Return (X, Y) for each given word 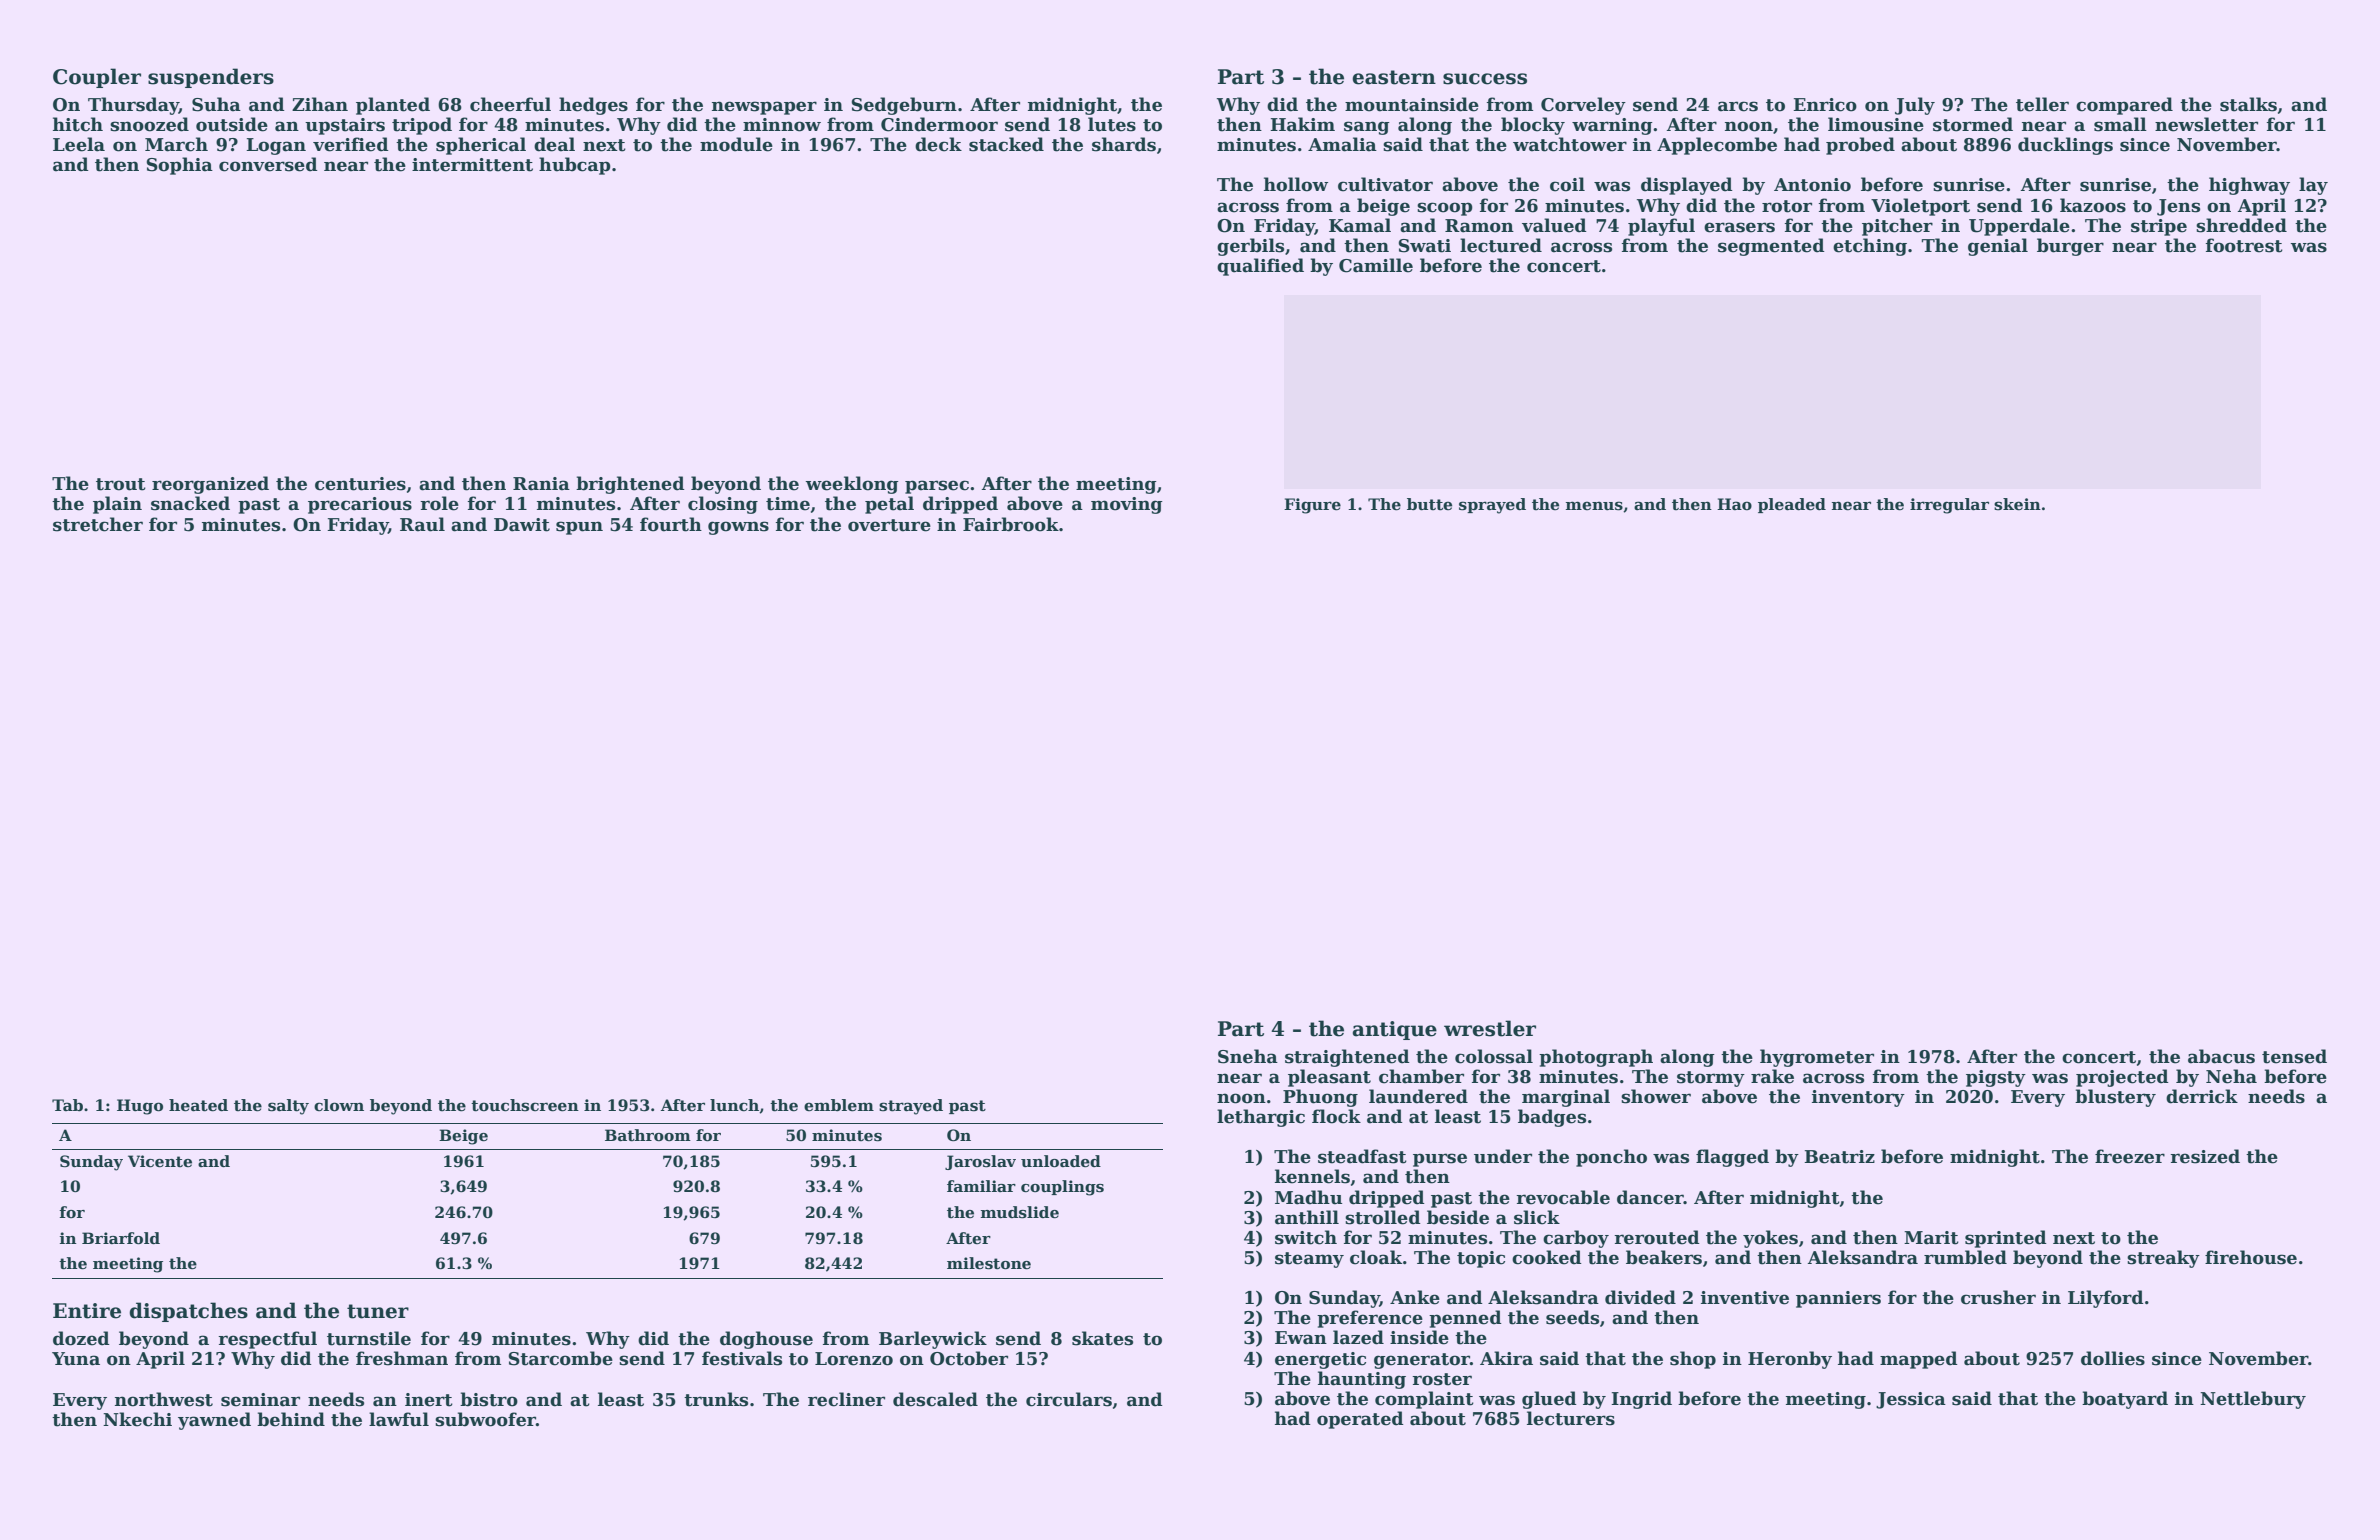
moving (1127, 505)
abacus (2221, 1056)
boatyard (2125, 1400)
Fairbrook (1011, 524)
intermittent (472, 165)
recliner (846, 1399)
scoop (1445, 209)
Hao (1734, 504)
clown (339, 1105)
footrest (2244, 245)
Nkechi (137, 1419)
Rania (541, 484)
